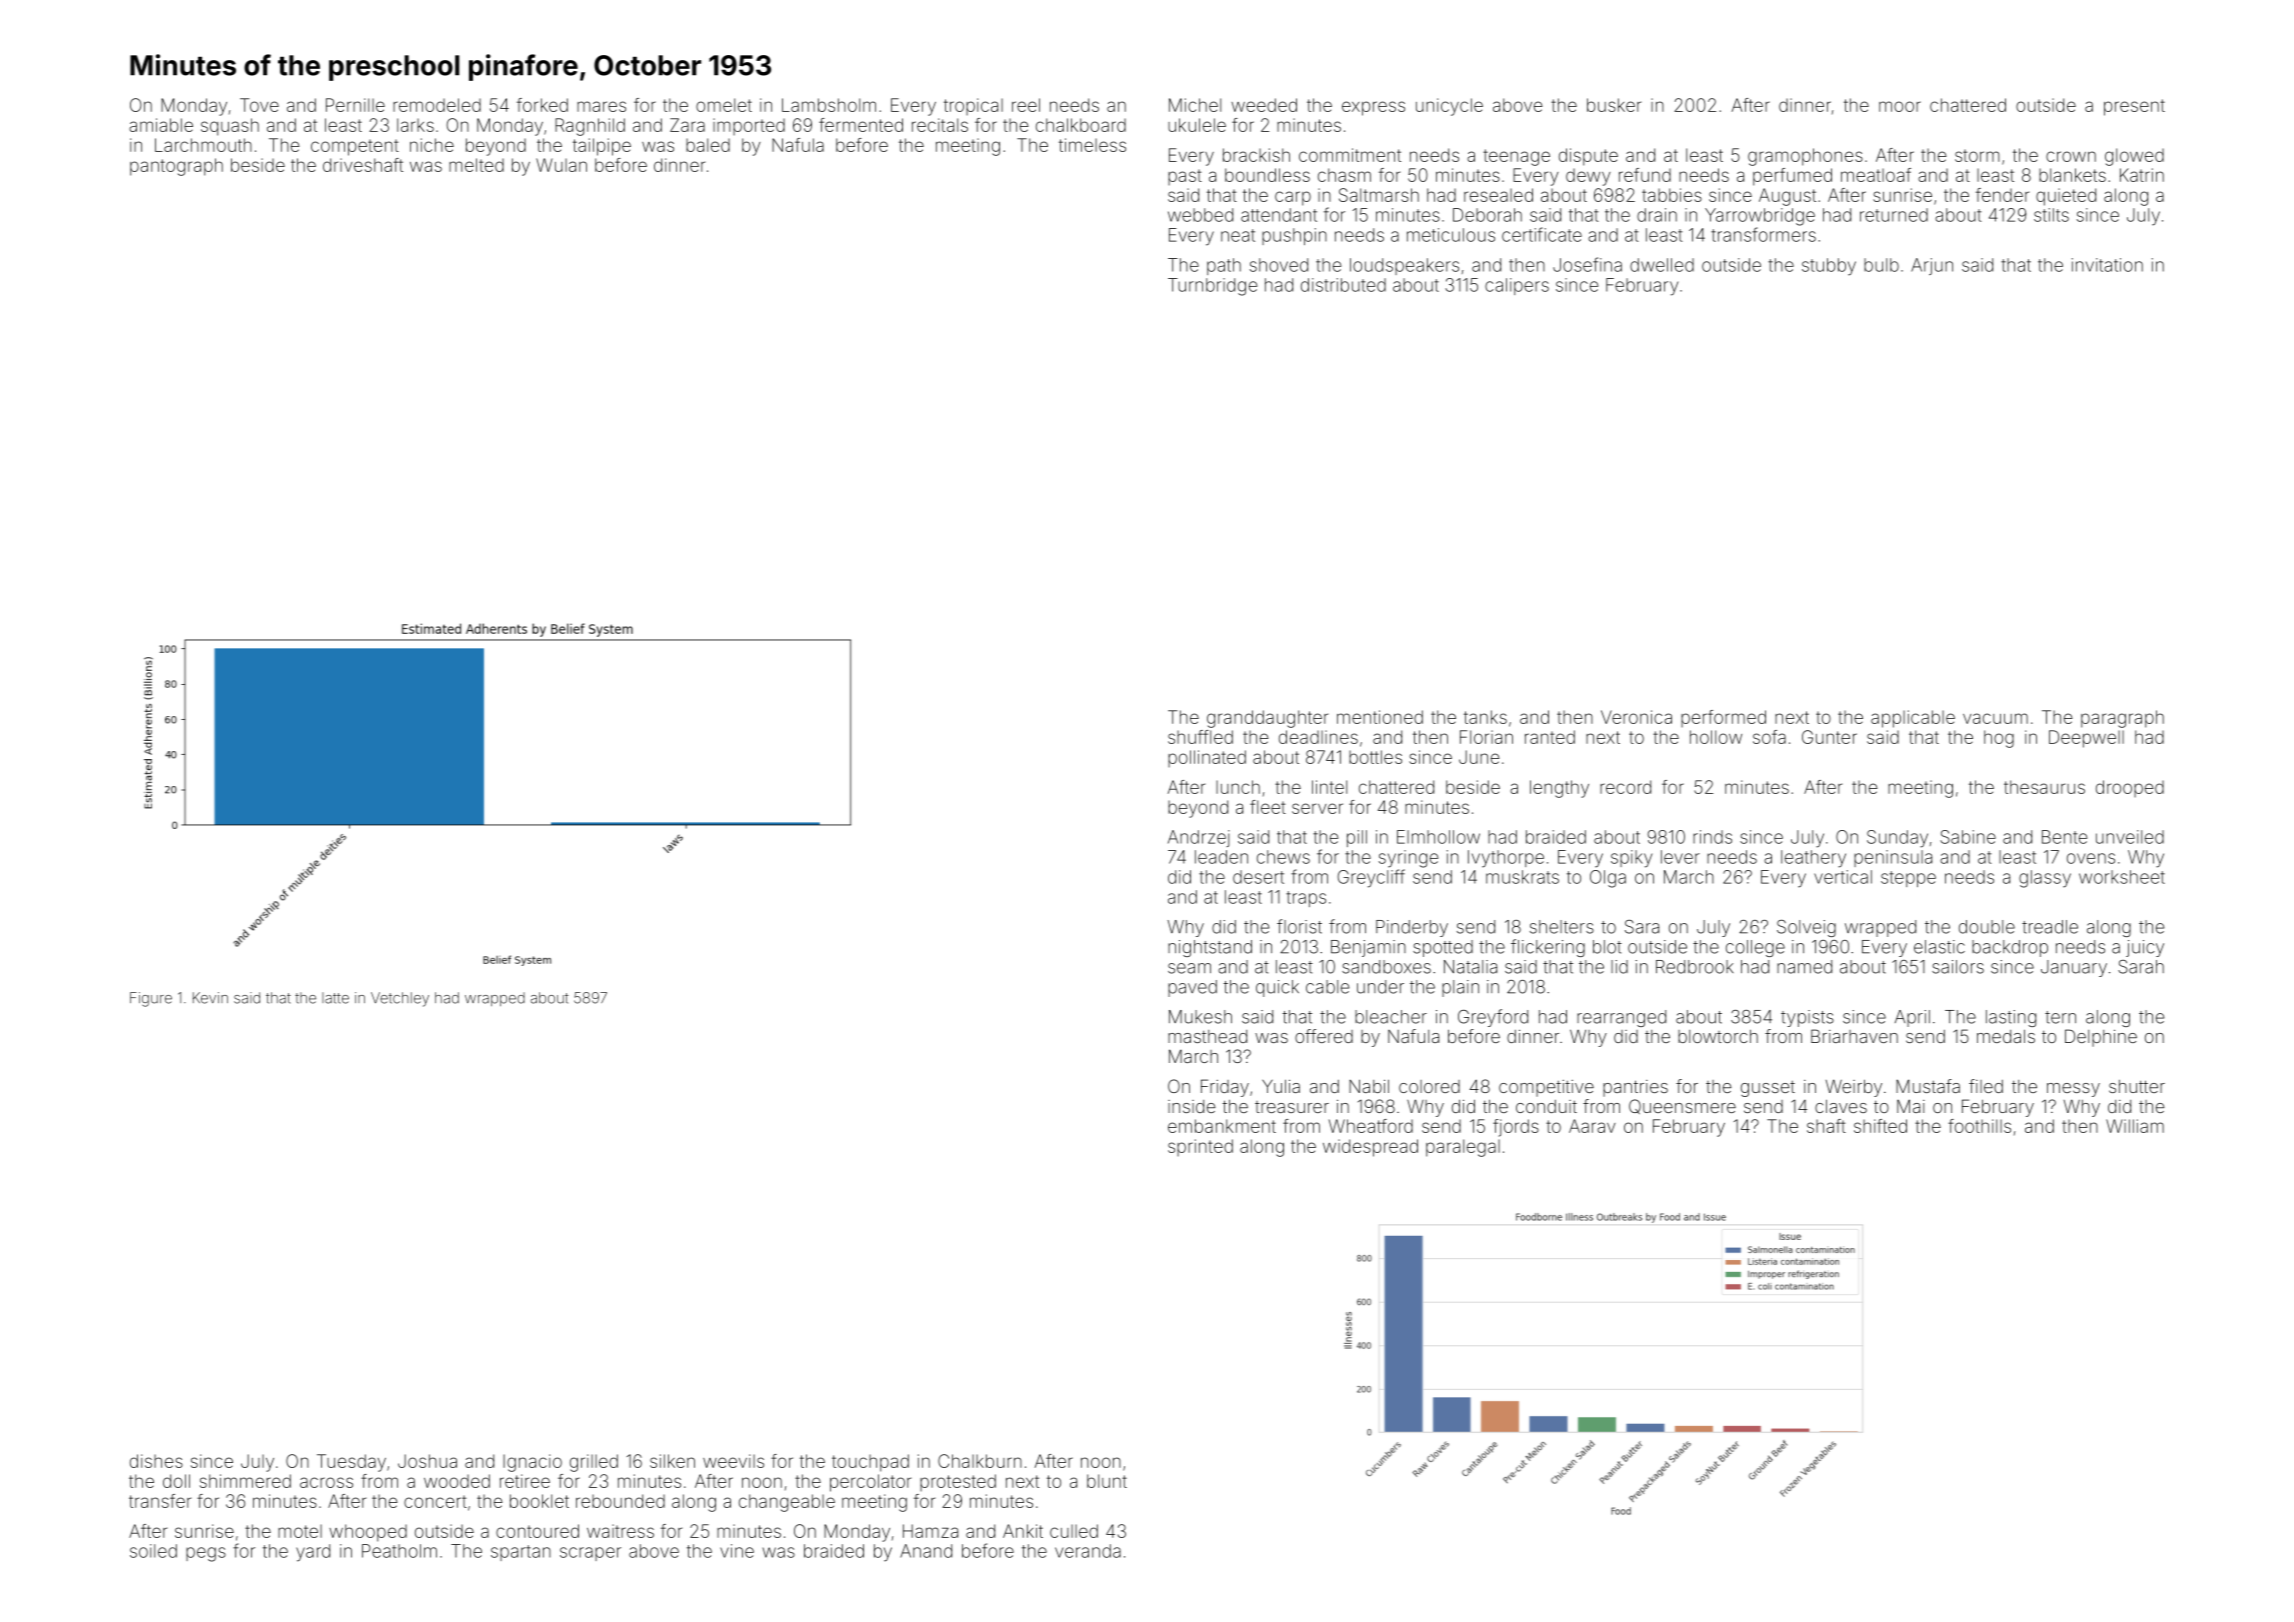  Describe the element at coordinates (1550, 737) in the screenshot. I see `ranted` at that location.
